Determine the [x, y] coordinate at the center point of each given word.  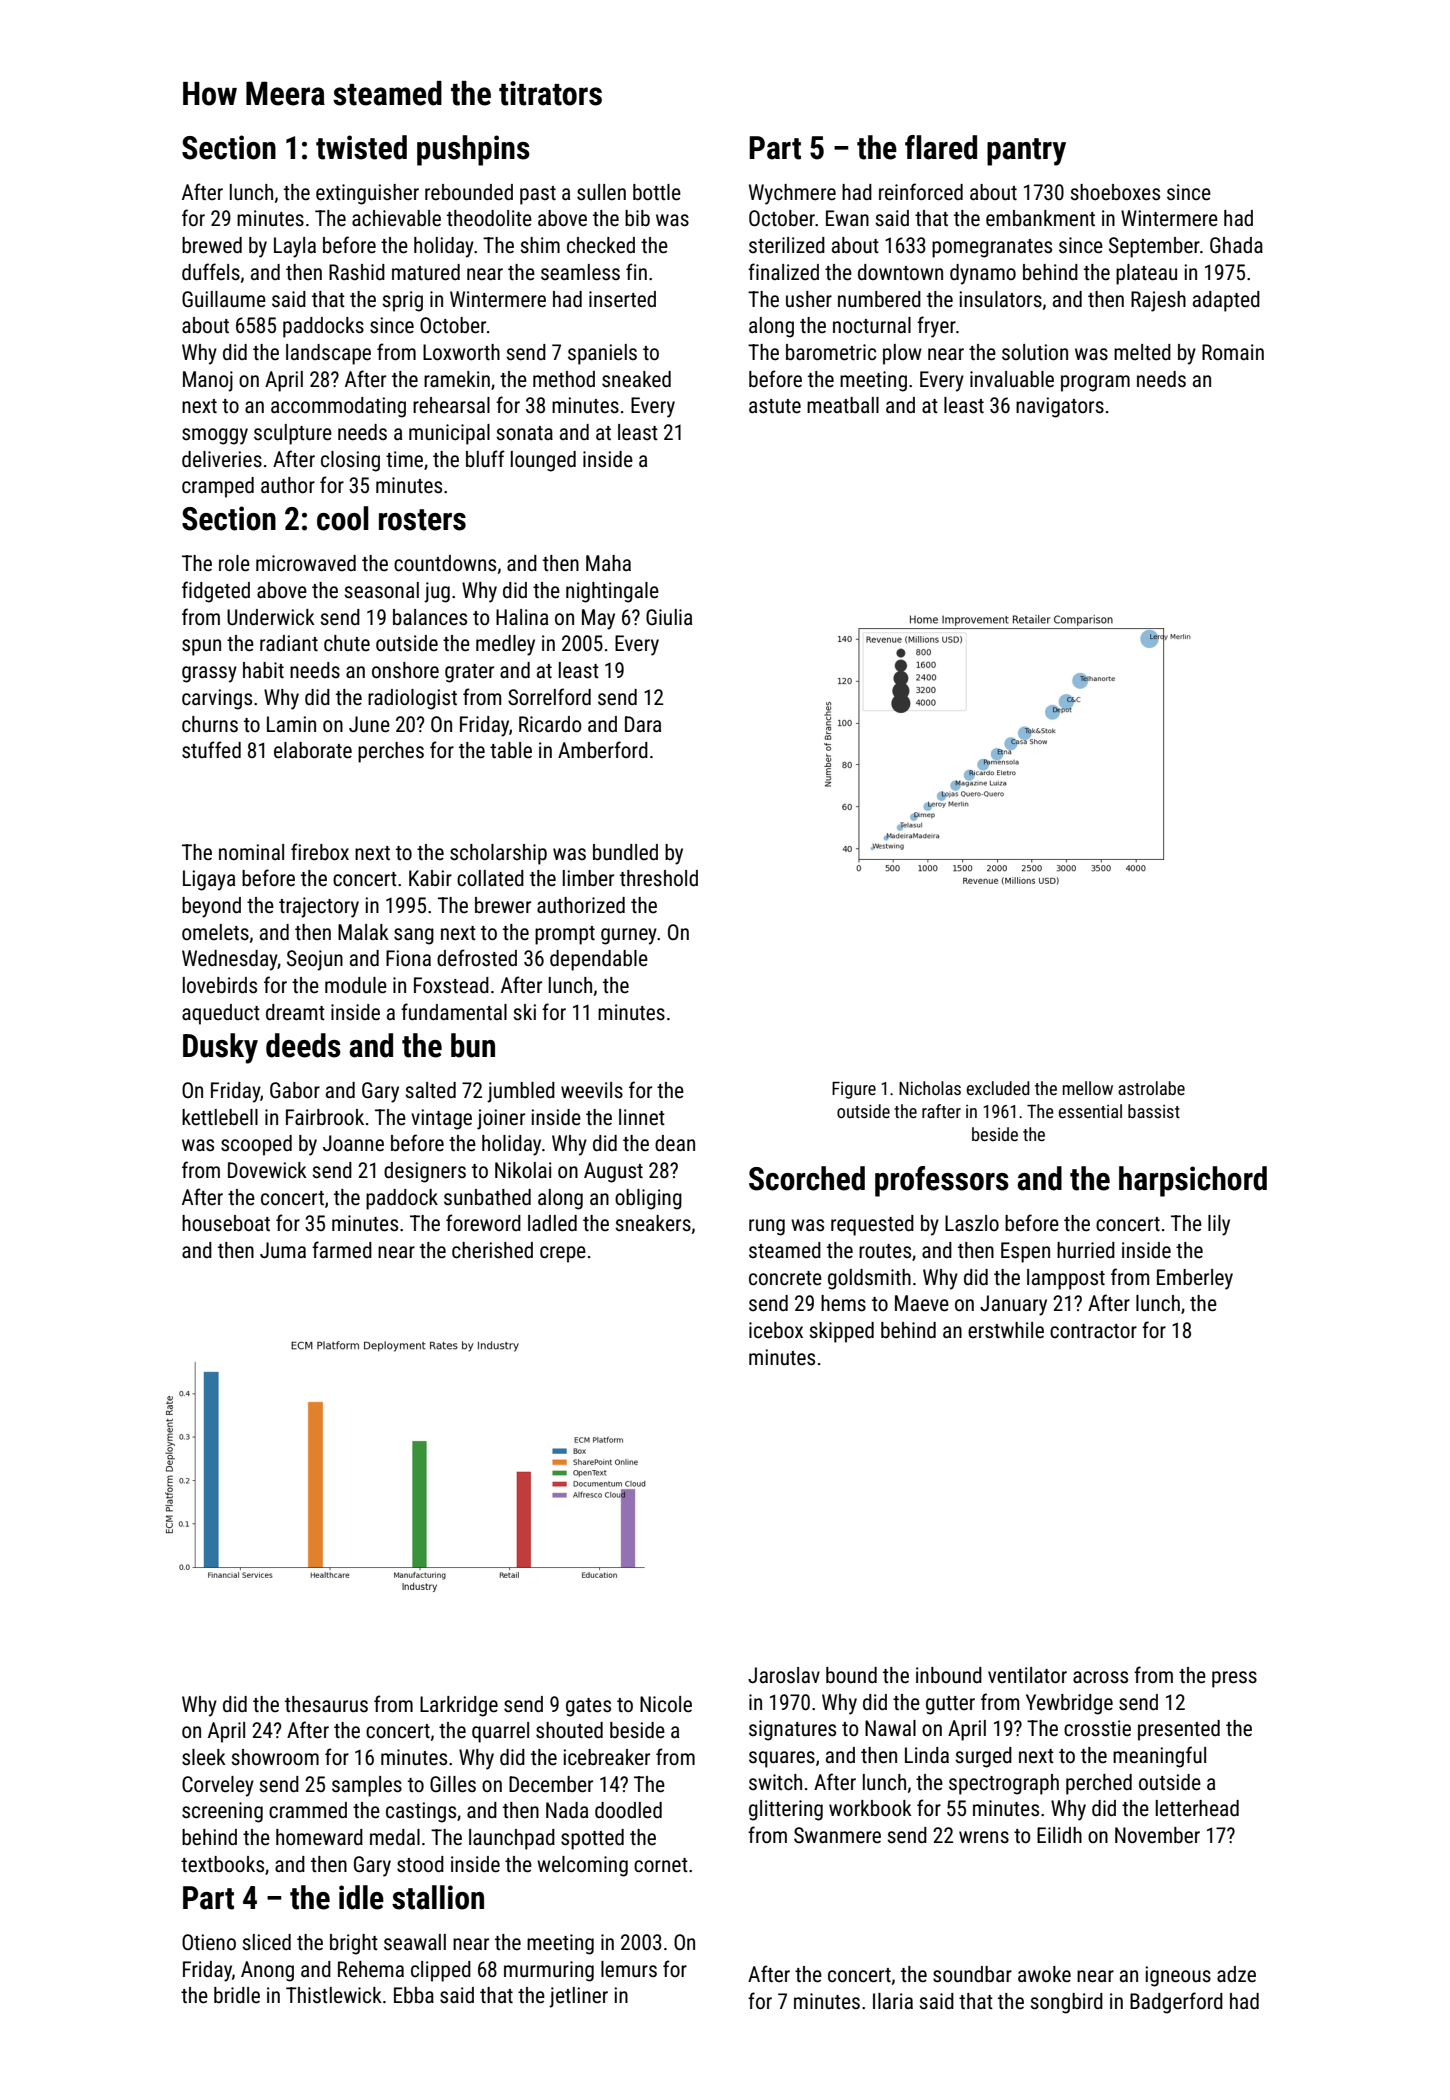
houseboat [226, 1223]
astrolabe [1151, 1088]
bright [354, 1944]
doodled [628, 1810]
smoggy [215, 436]
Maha [608, 563]
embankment [1040, 218]
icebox [776, 1330]
